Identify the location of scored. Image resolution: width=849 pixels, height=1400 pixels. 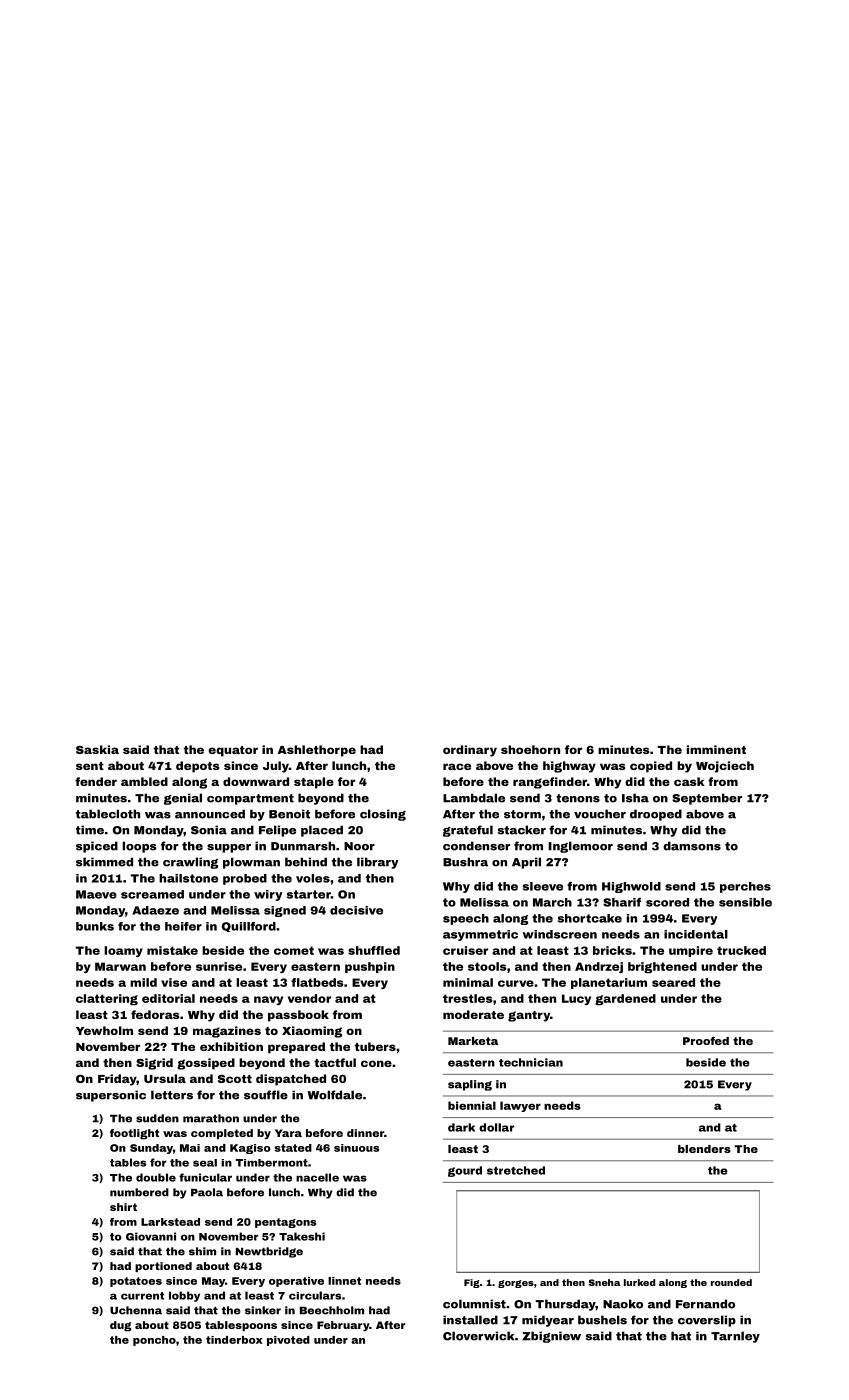
(667, 902).
